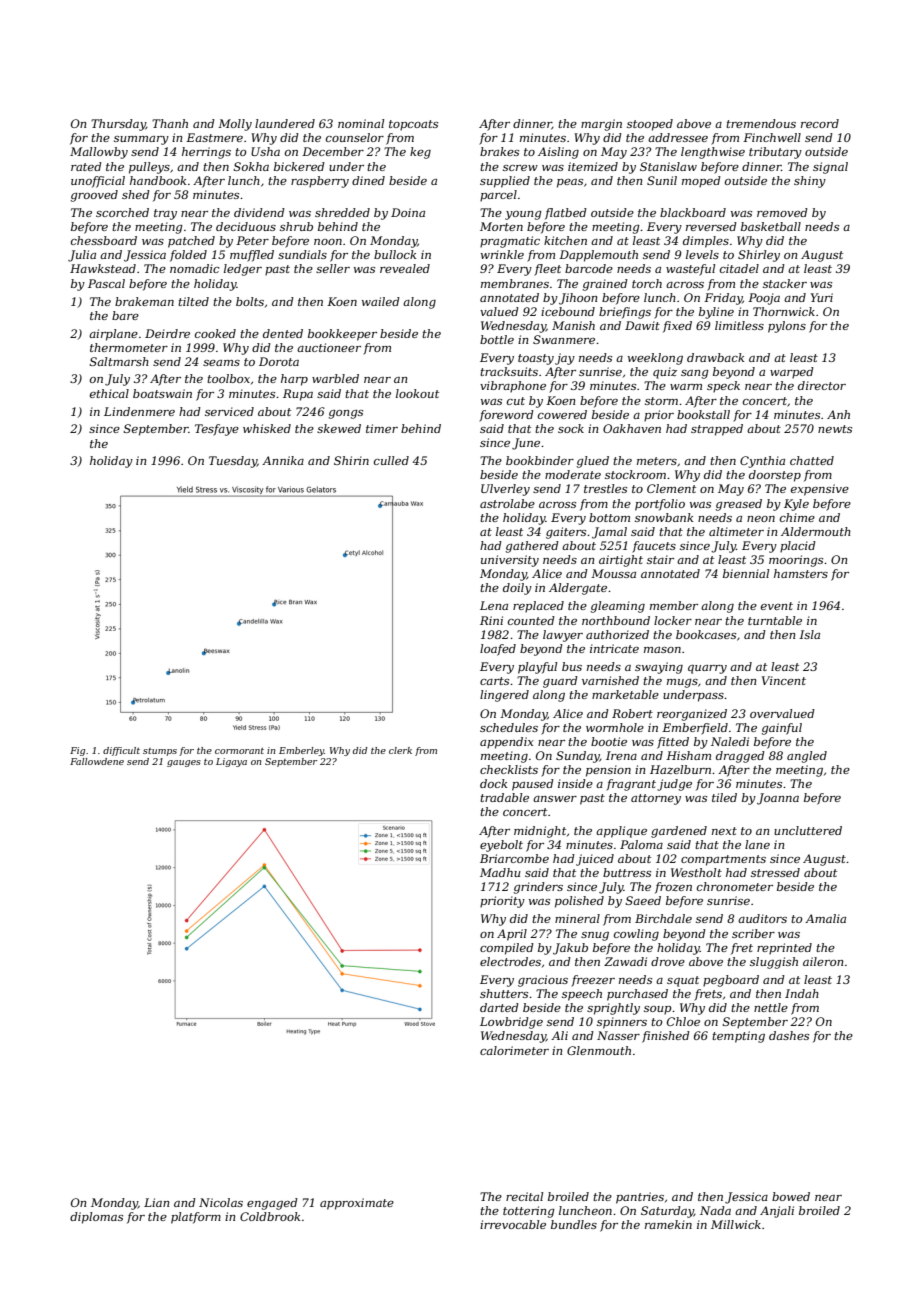 This screenshot has width=924, height=1308. Describe the element at coordinates (738, 1037) in the screenshot. I see `tempting` at that location.
